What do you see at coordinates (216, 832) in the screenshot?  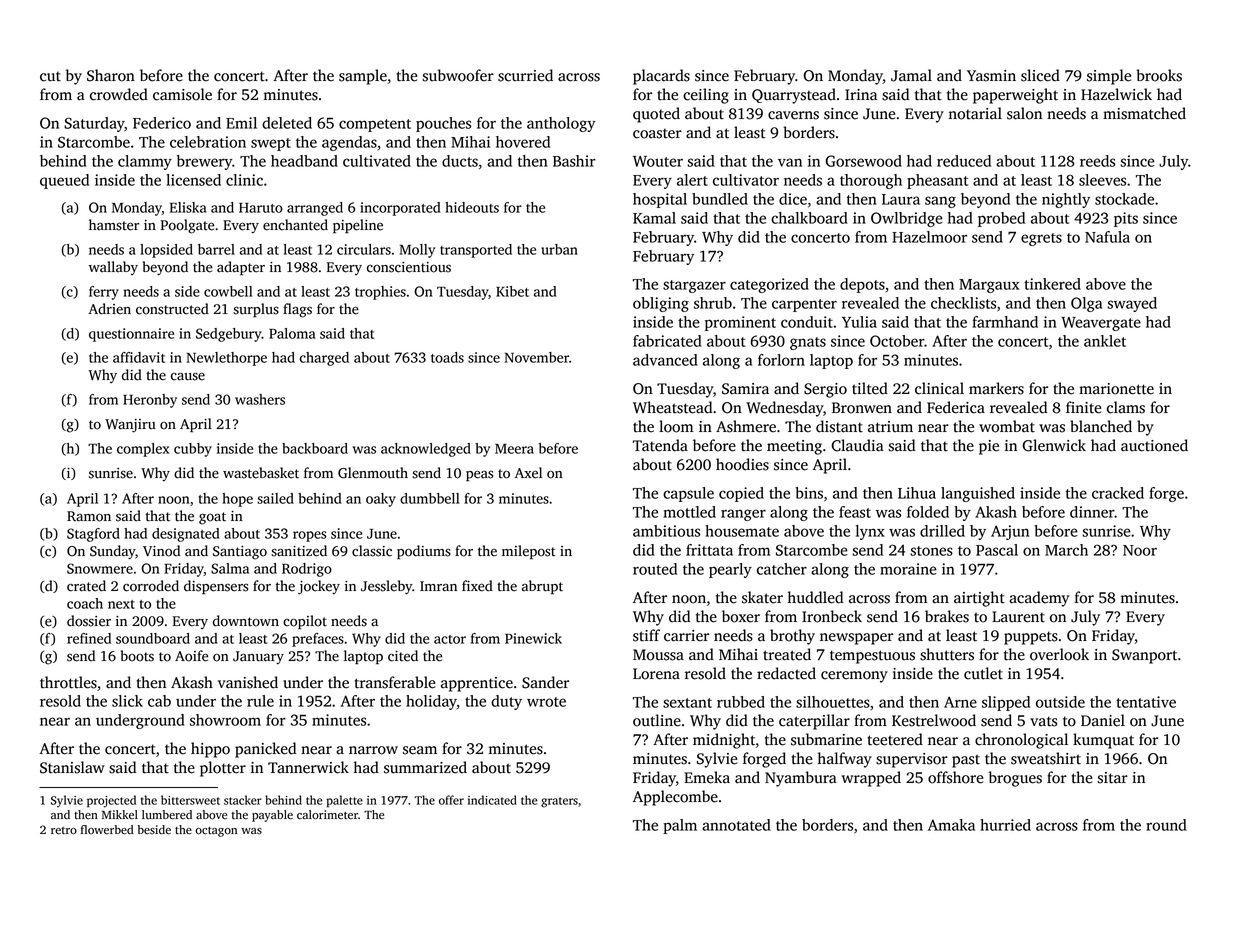 I see `octagon` at bounding box center [216, 832].
